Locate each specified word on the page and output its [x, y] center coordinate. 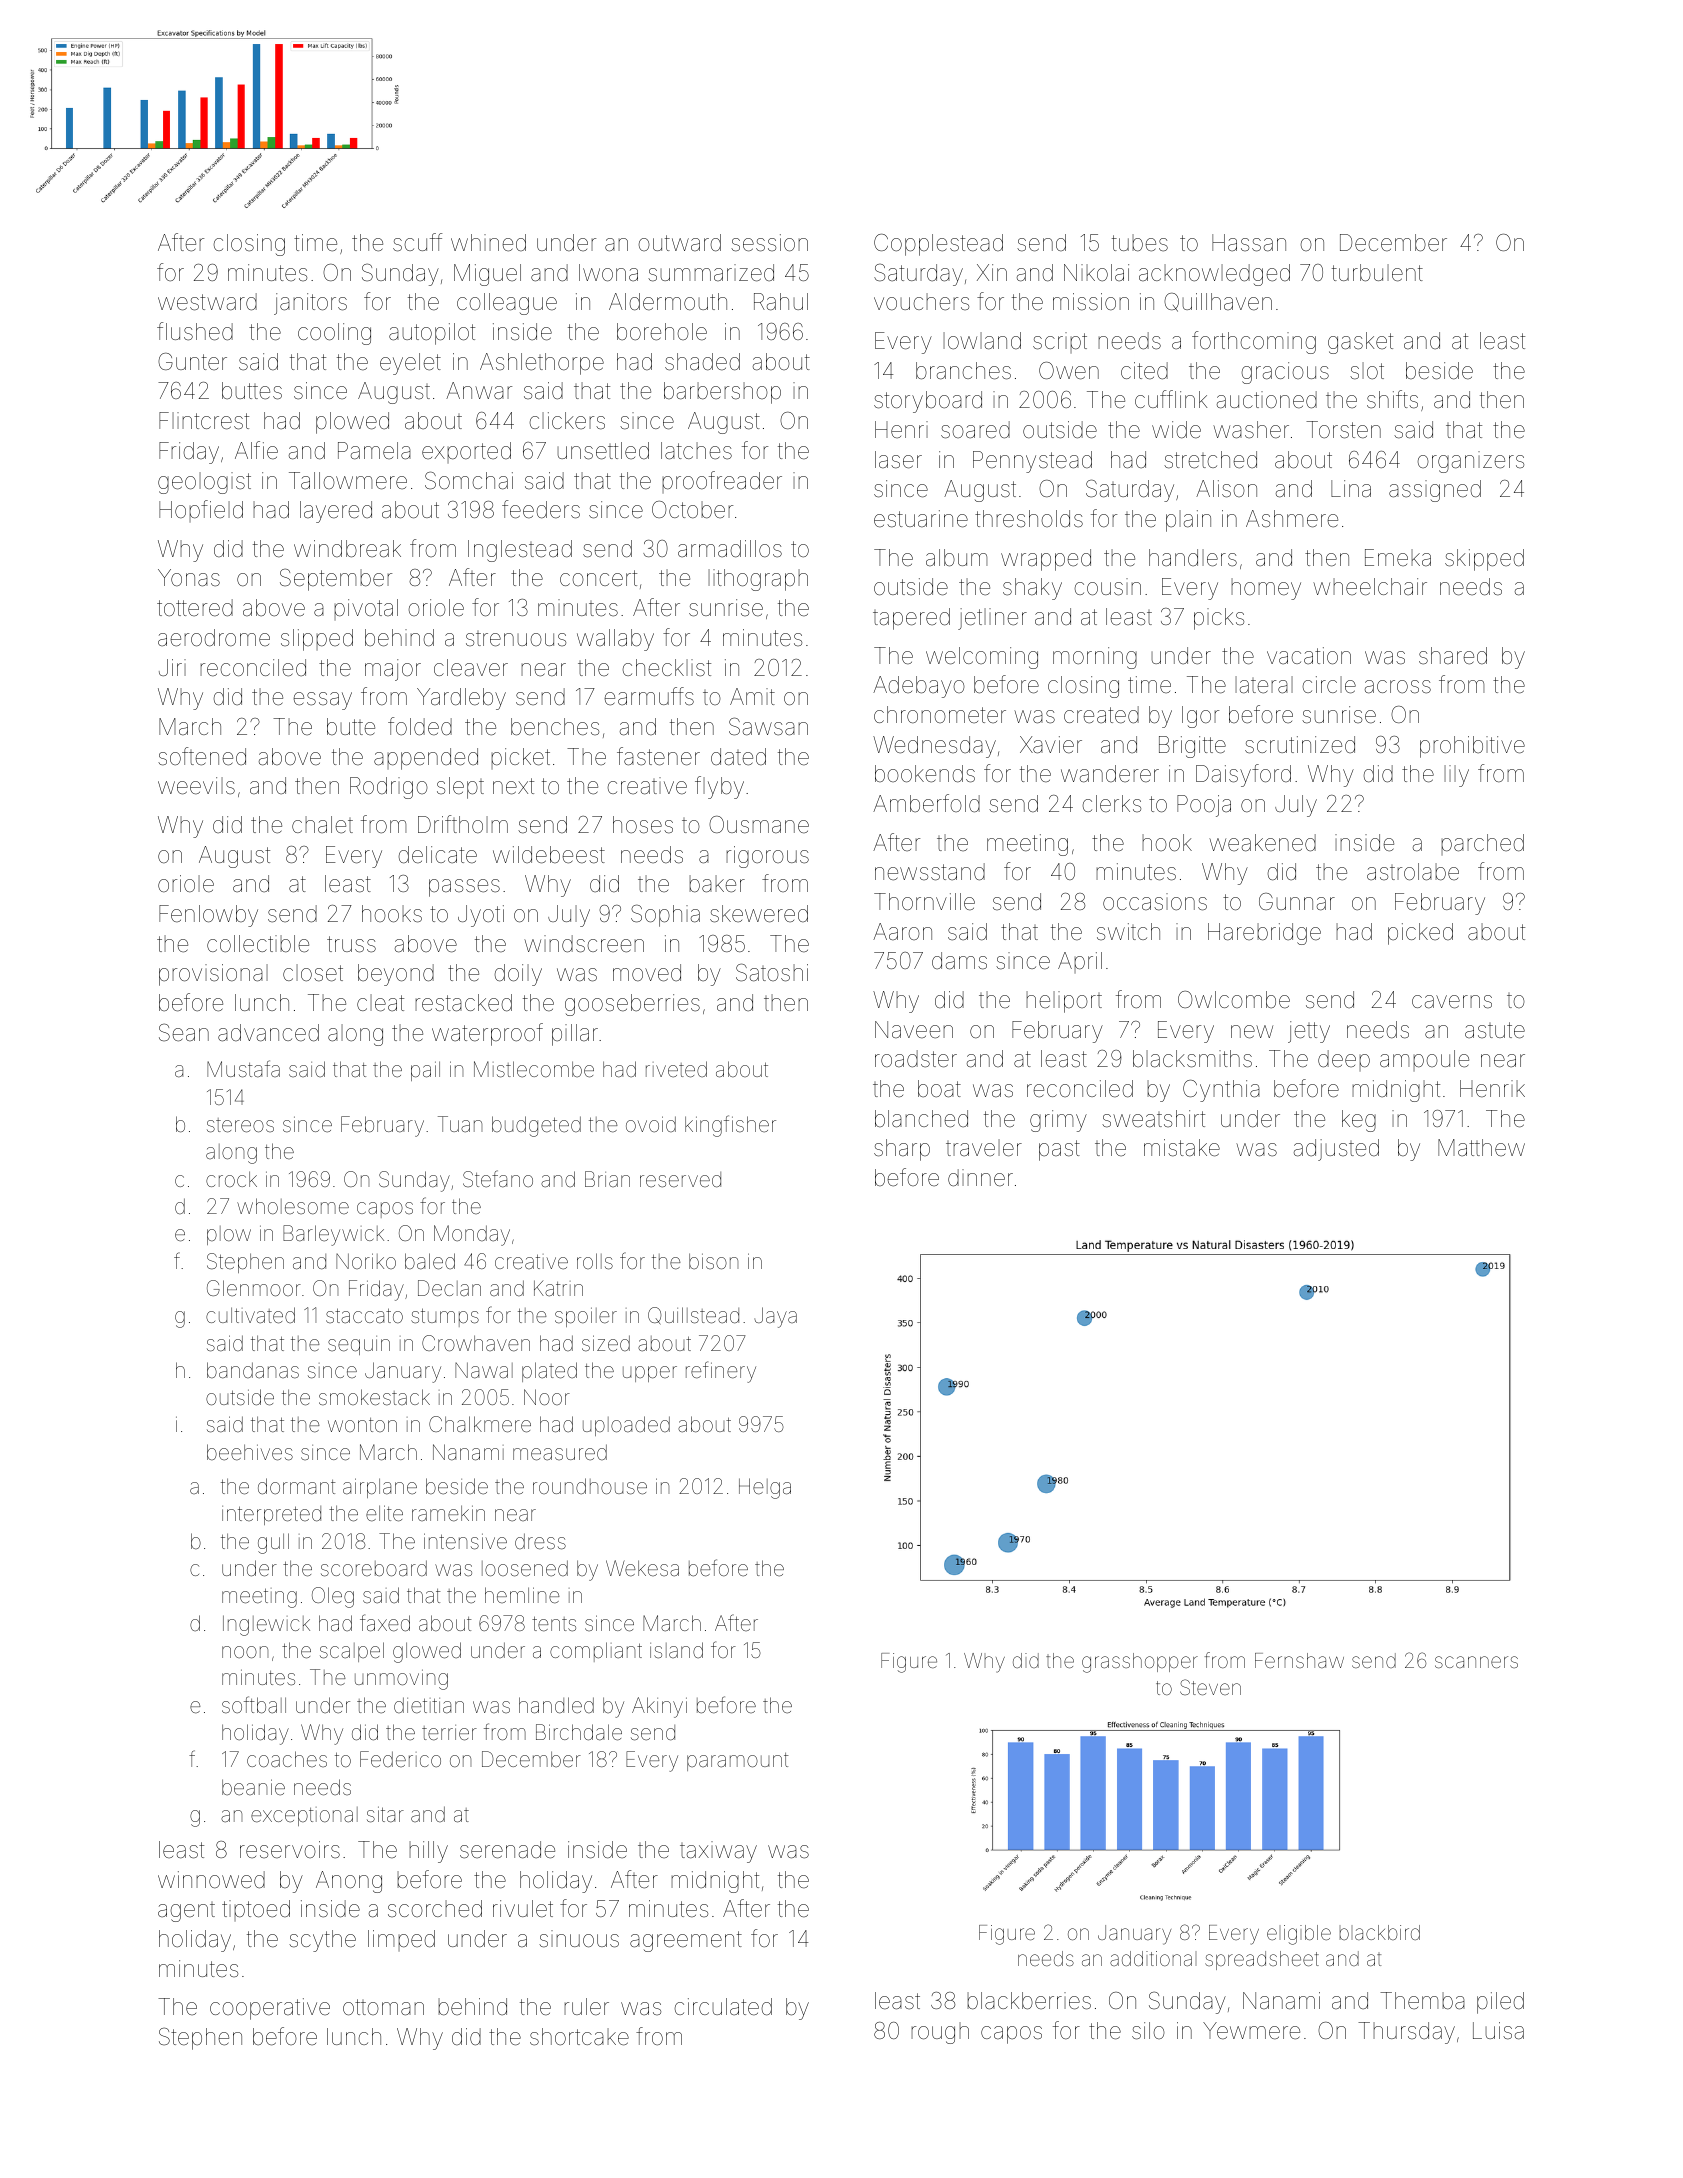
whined [488, 243]
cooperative [270, 2009]
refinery [721, 1372]
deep [1344, 1060]
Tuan [460, 1124]
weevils [196, 786]
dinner [980, 1178]
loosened [525, 1568]
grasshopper [1140, 1663]
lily [1456, 776]
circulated [723, 2007]
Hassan [1249, 243]
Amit [752, 696]
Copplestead [938, 245]
